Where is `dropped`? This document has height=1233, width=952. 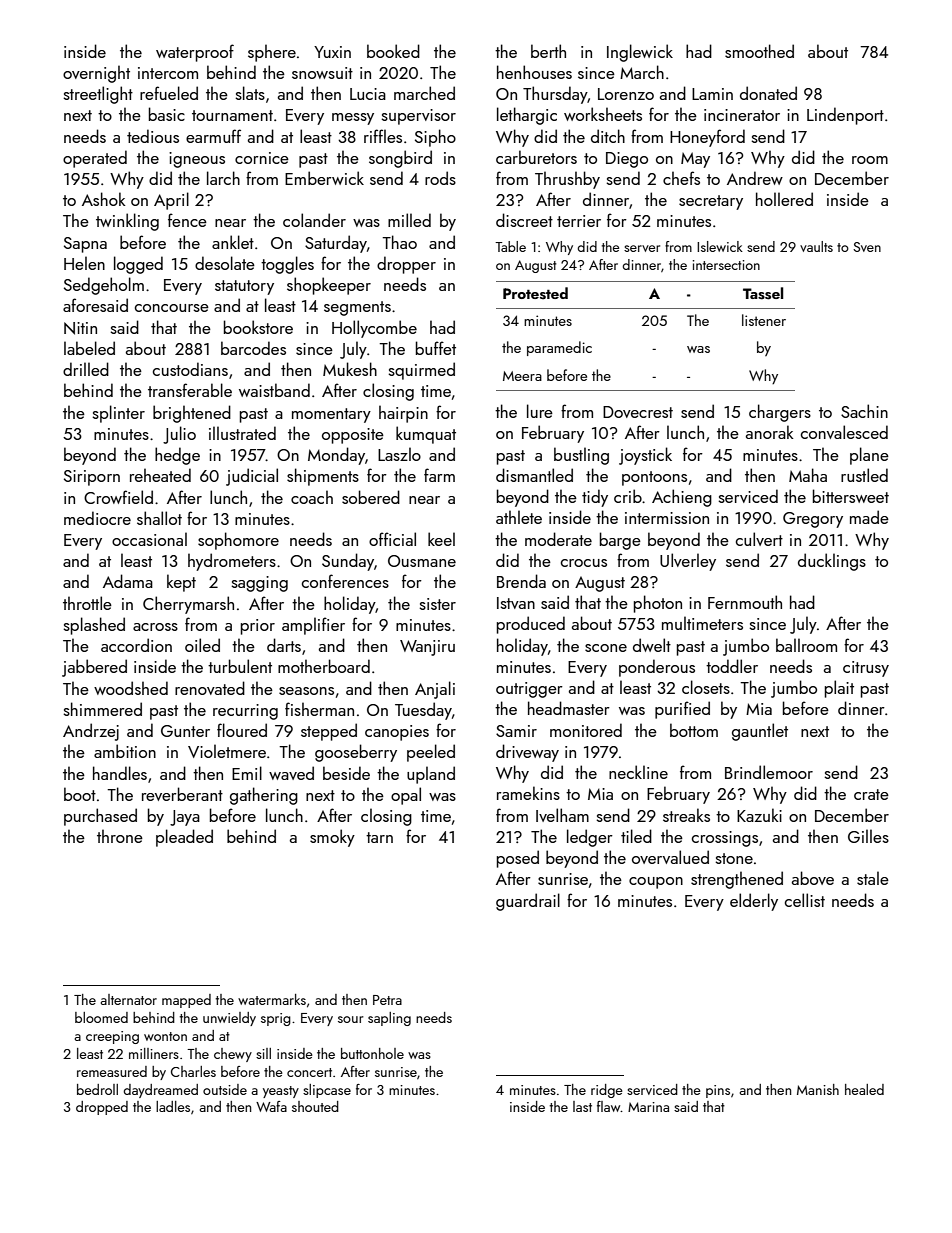 dropped is located at coordinates (102, 1108).
